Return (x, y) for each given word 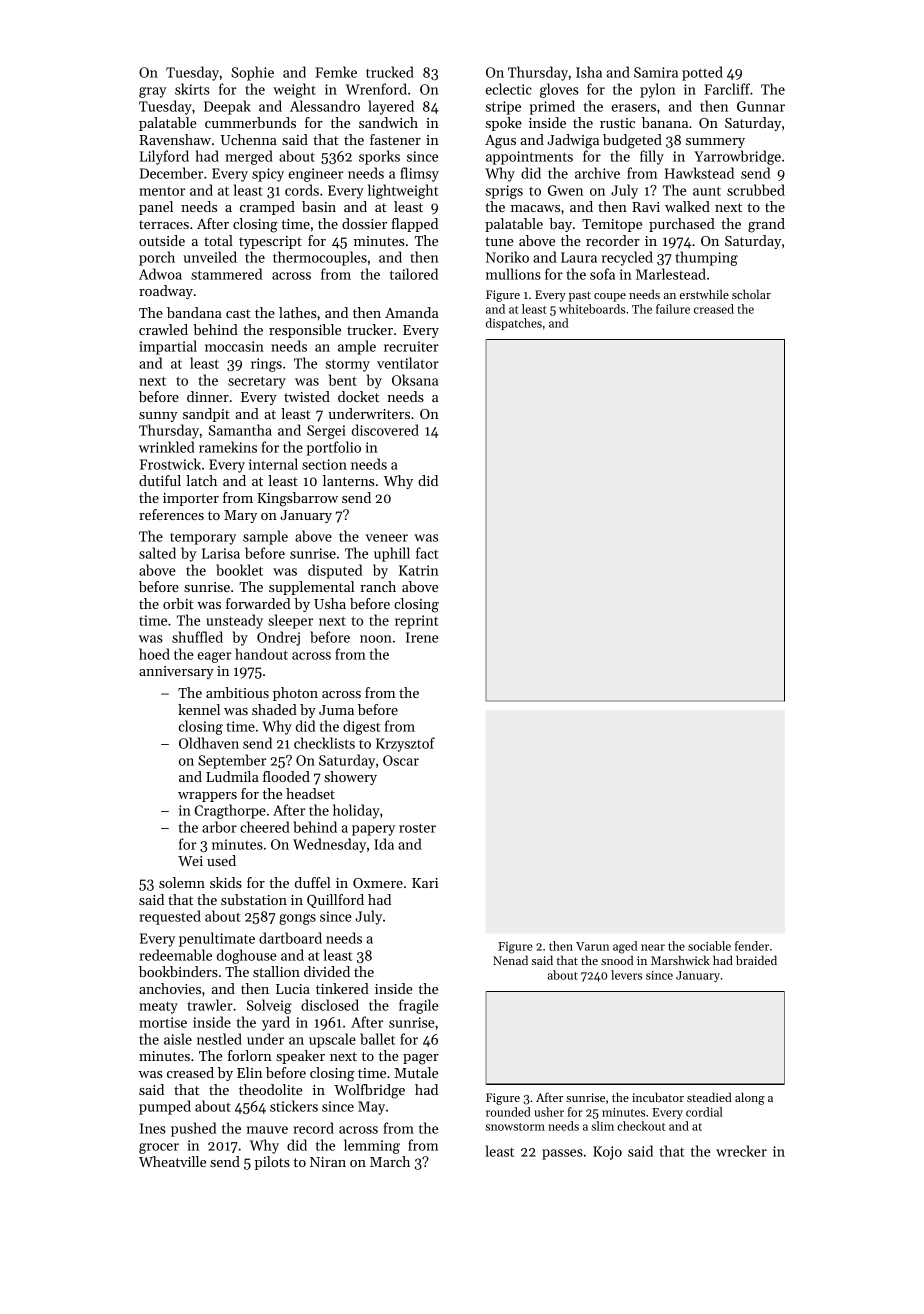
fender (752, 946)
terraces (164, 224)
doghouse (247, 956)
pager (421, 1059)
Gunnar (761, 106)
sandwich (388, 122)
